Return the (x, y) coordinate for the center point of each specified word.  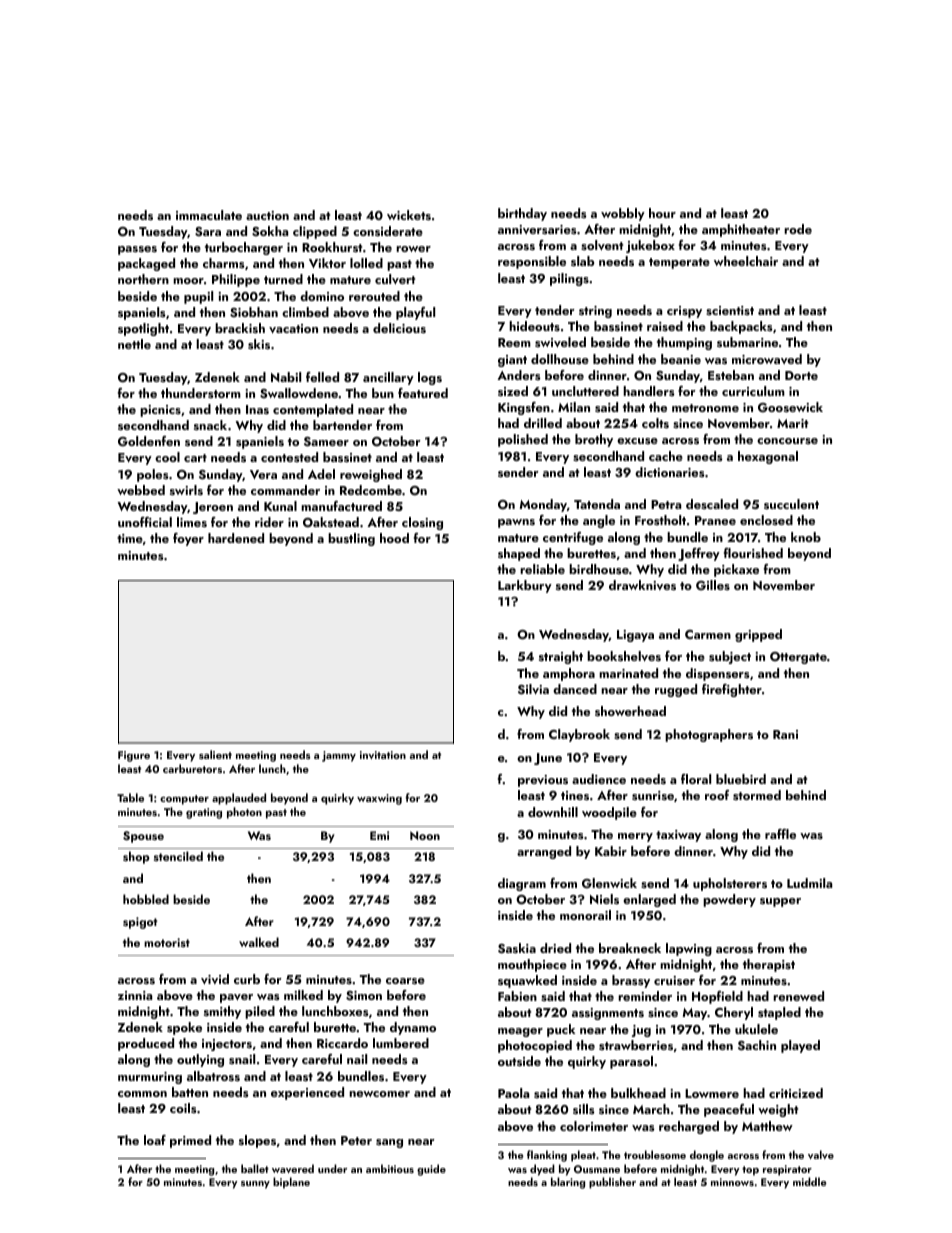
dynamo (413, 1028)
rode (798, 229)
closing (422, 523)
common (142, 1094)
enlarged (649, 900)
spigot (140, 923)
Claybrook (579, 735)
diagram (522, 884)
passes (137, 250)
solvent (602, 245)
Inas (257, 409)
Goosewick (790, 407)
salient (215, 754)
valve (821, 1154)
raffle (780, 834)
